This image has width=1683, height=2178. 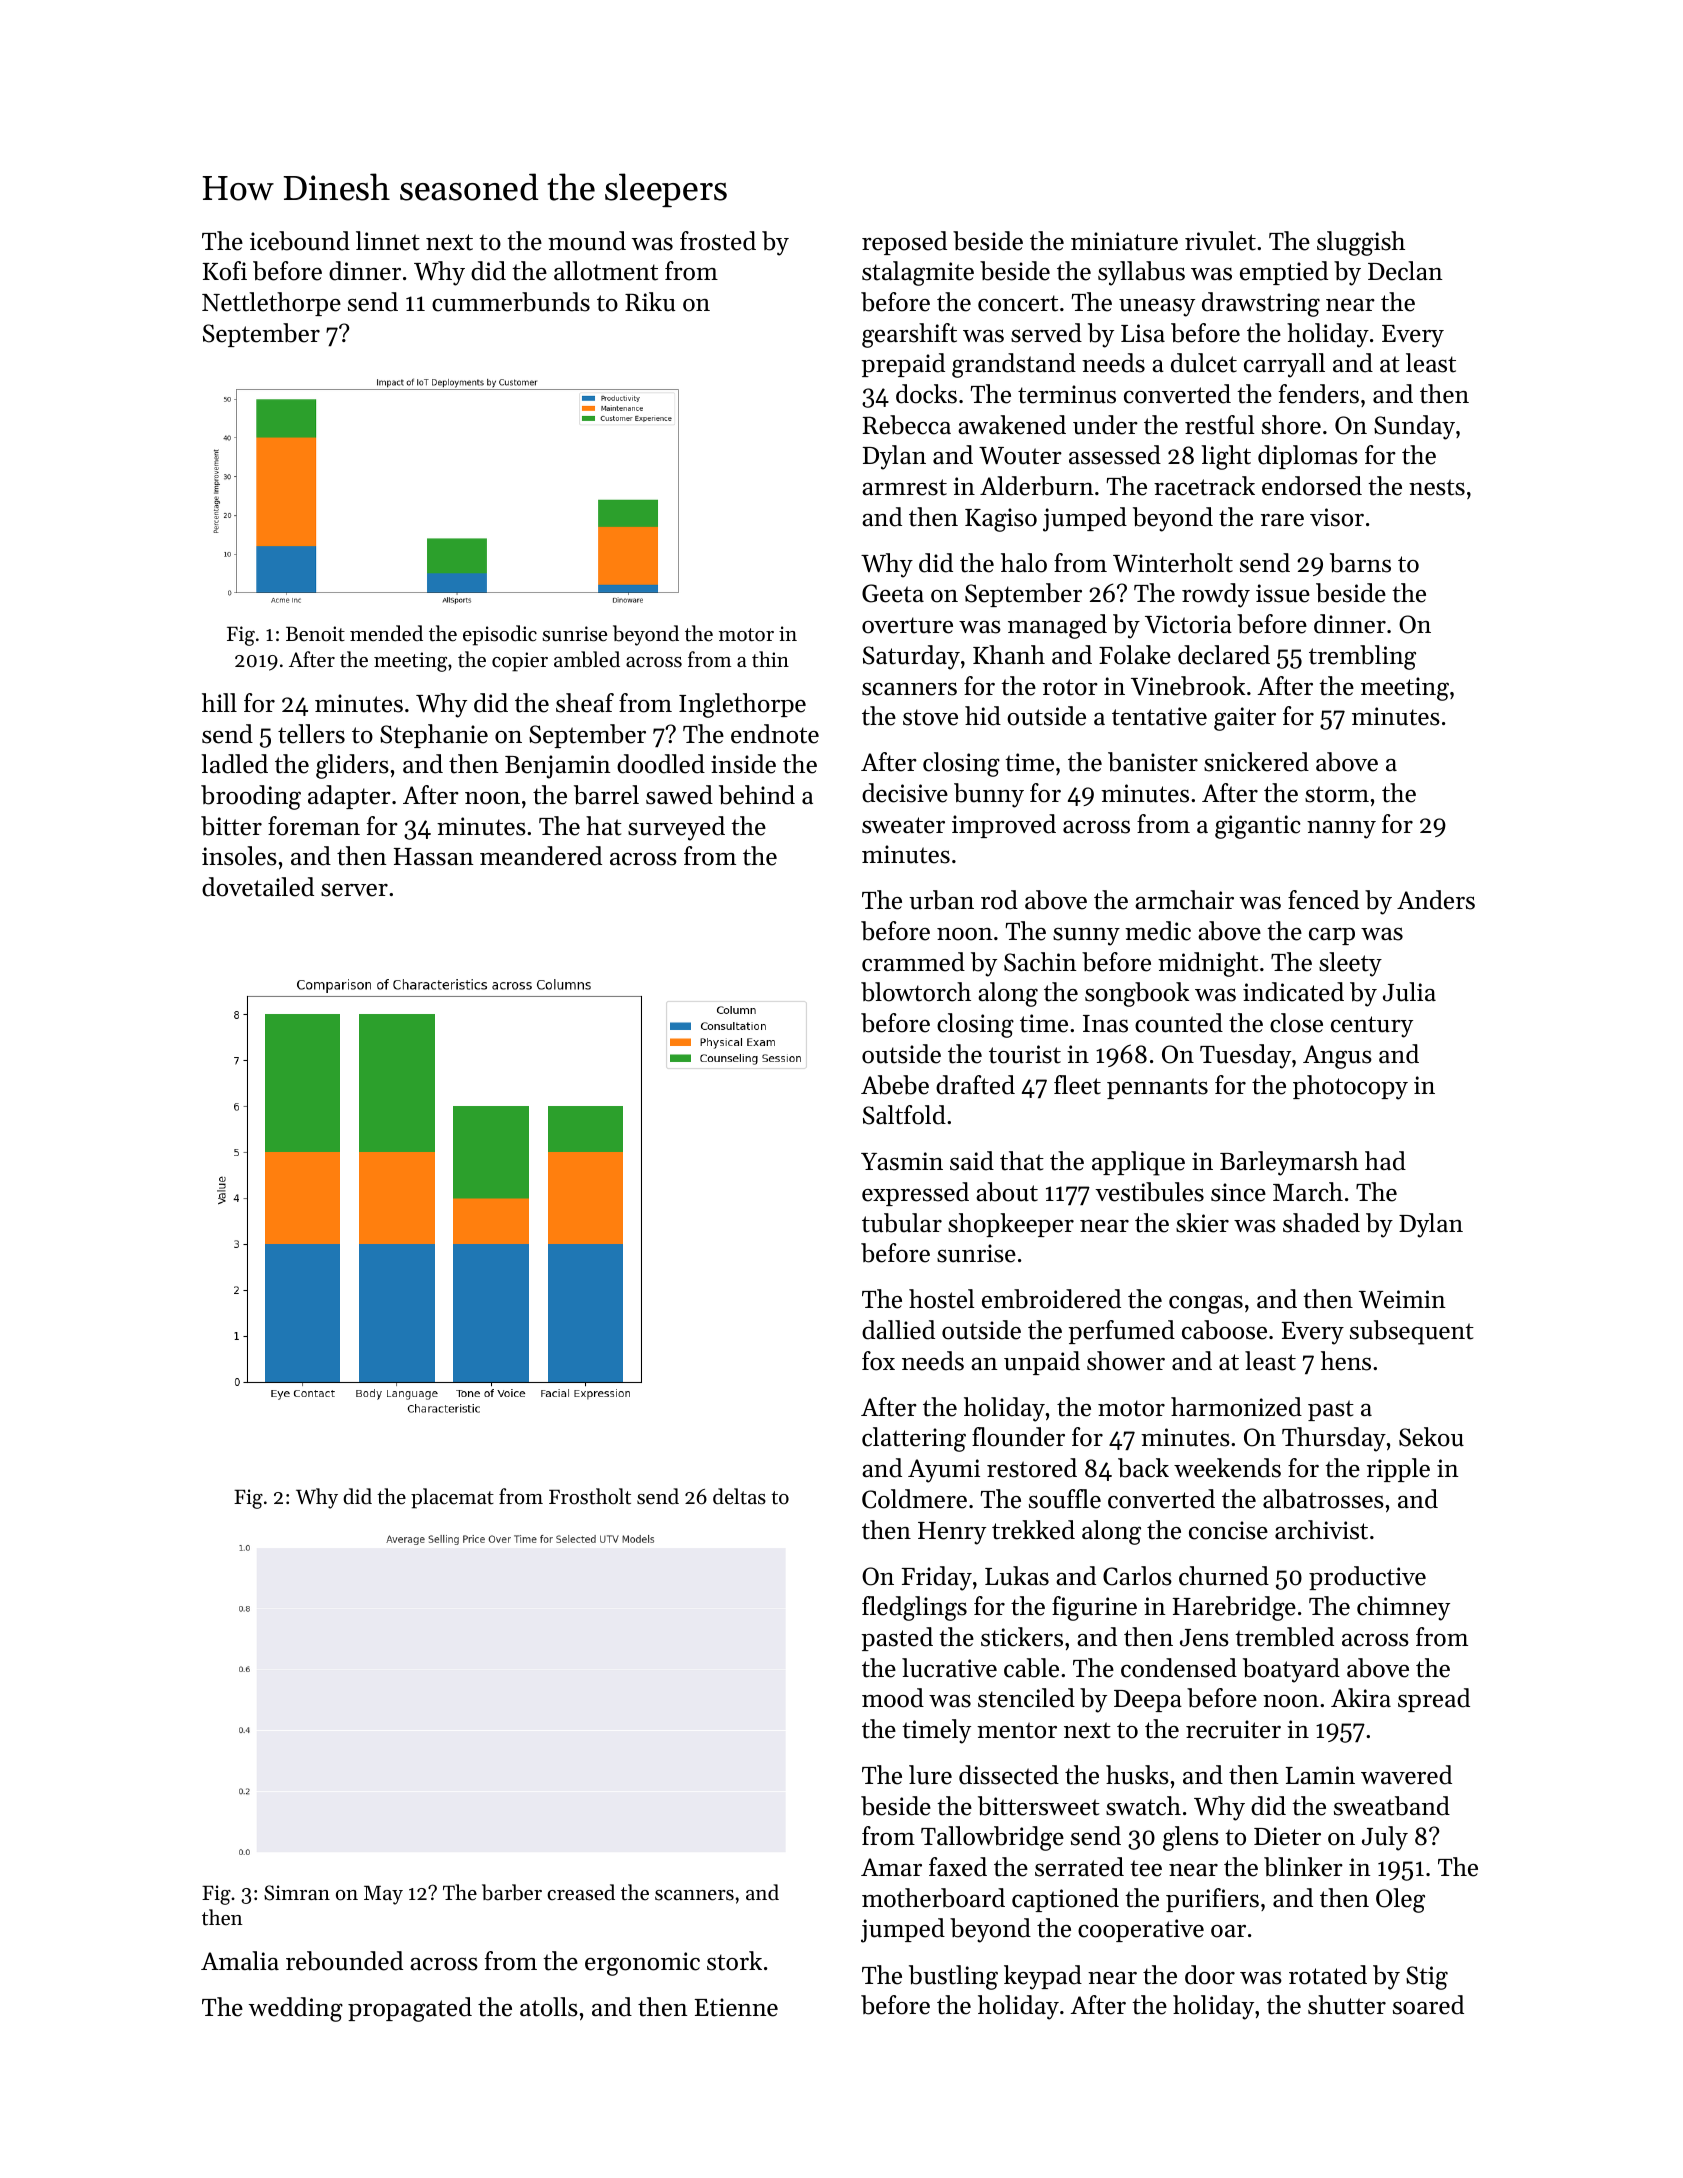 I want to click on swatch, so click(x=1143, y=1806).
